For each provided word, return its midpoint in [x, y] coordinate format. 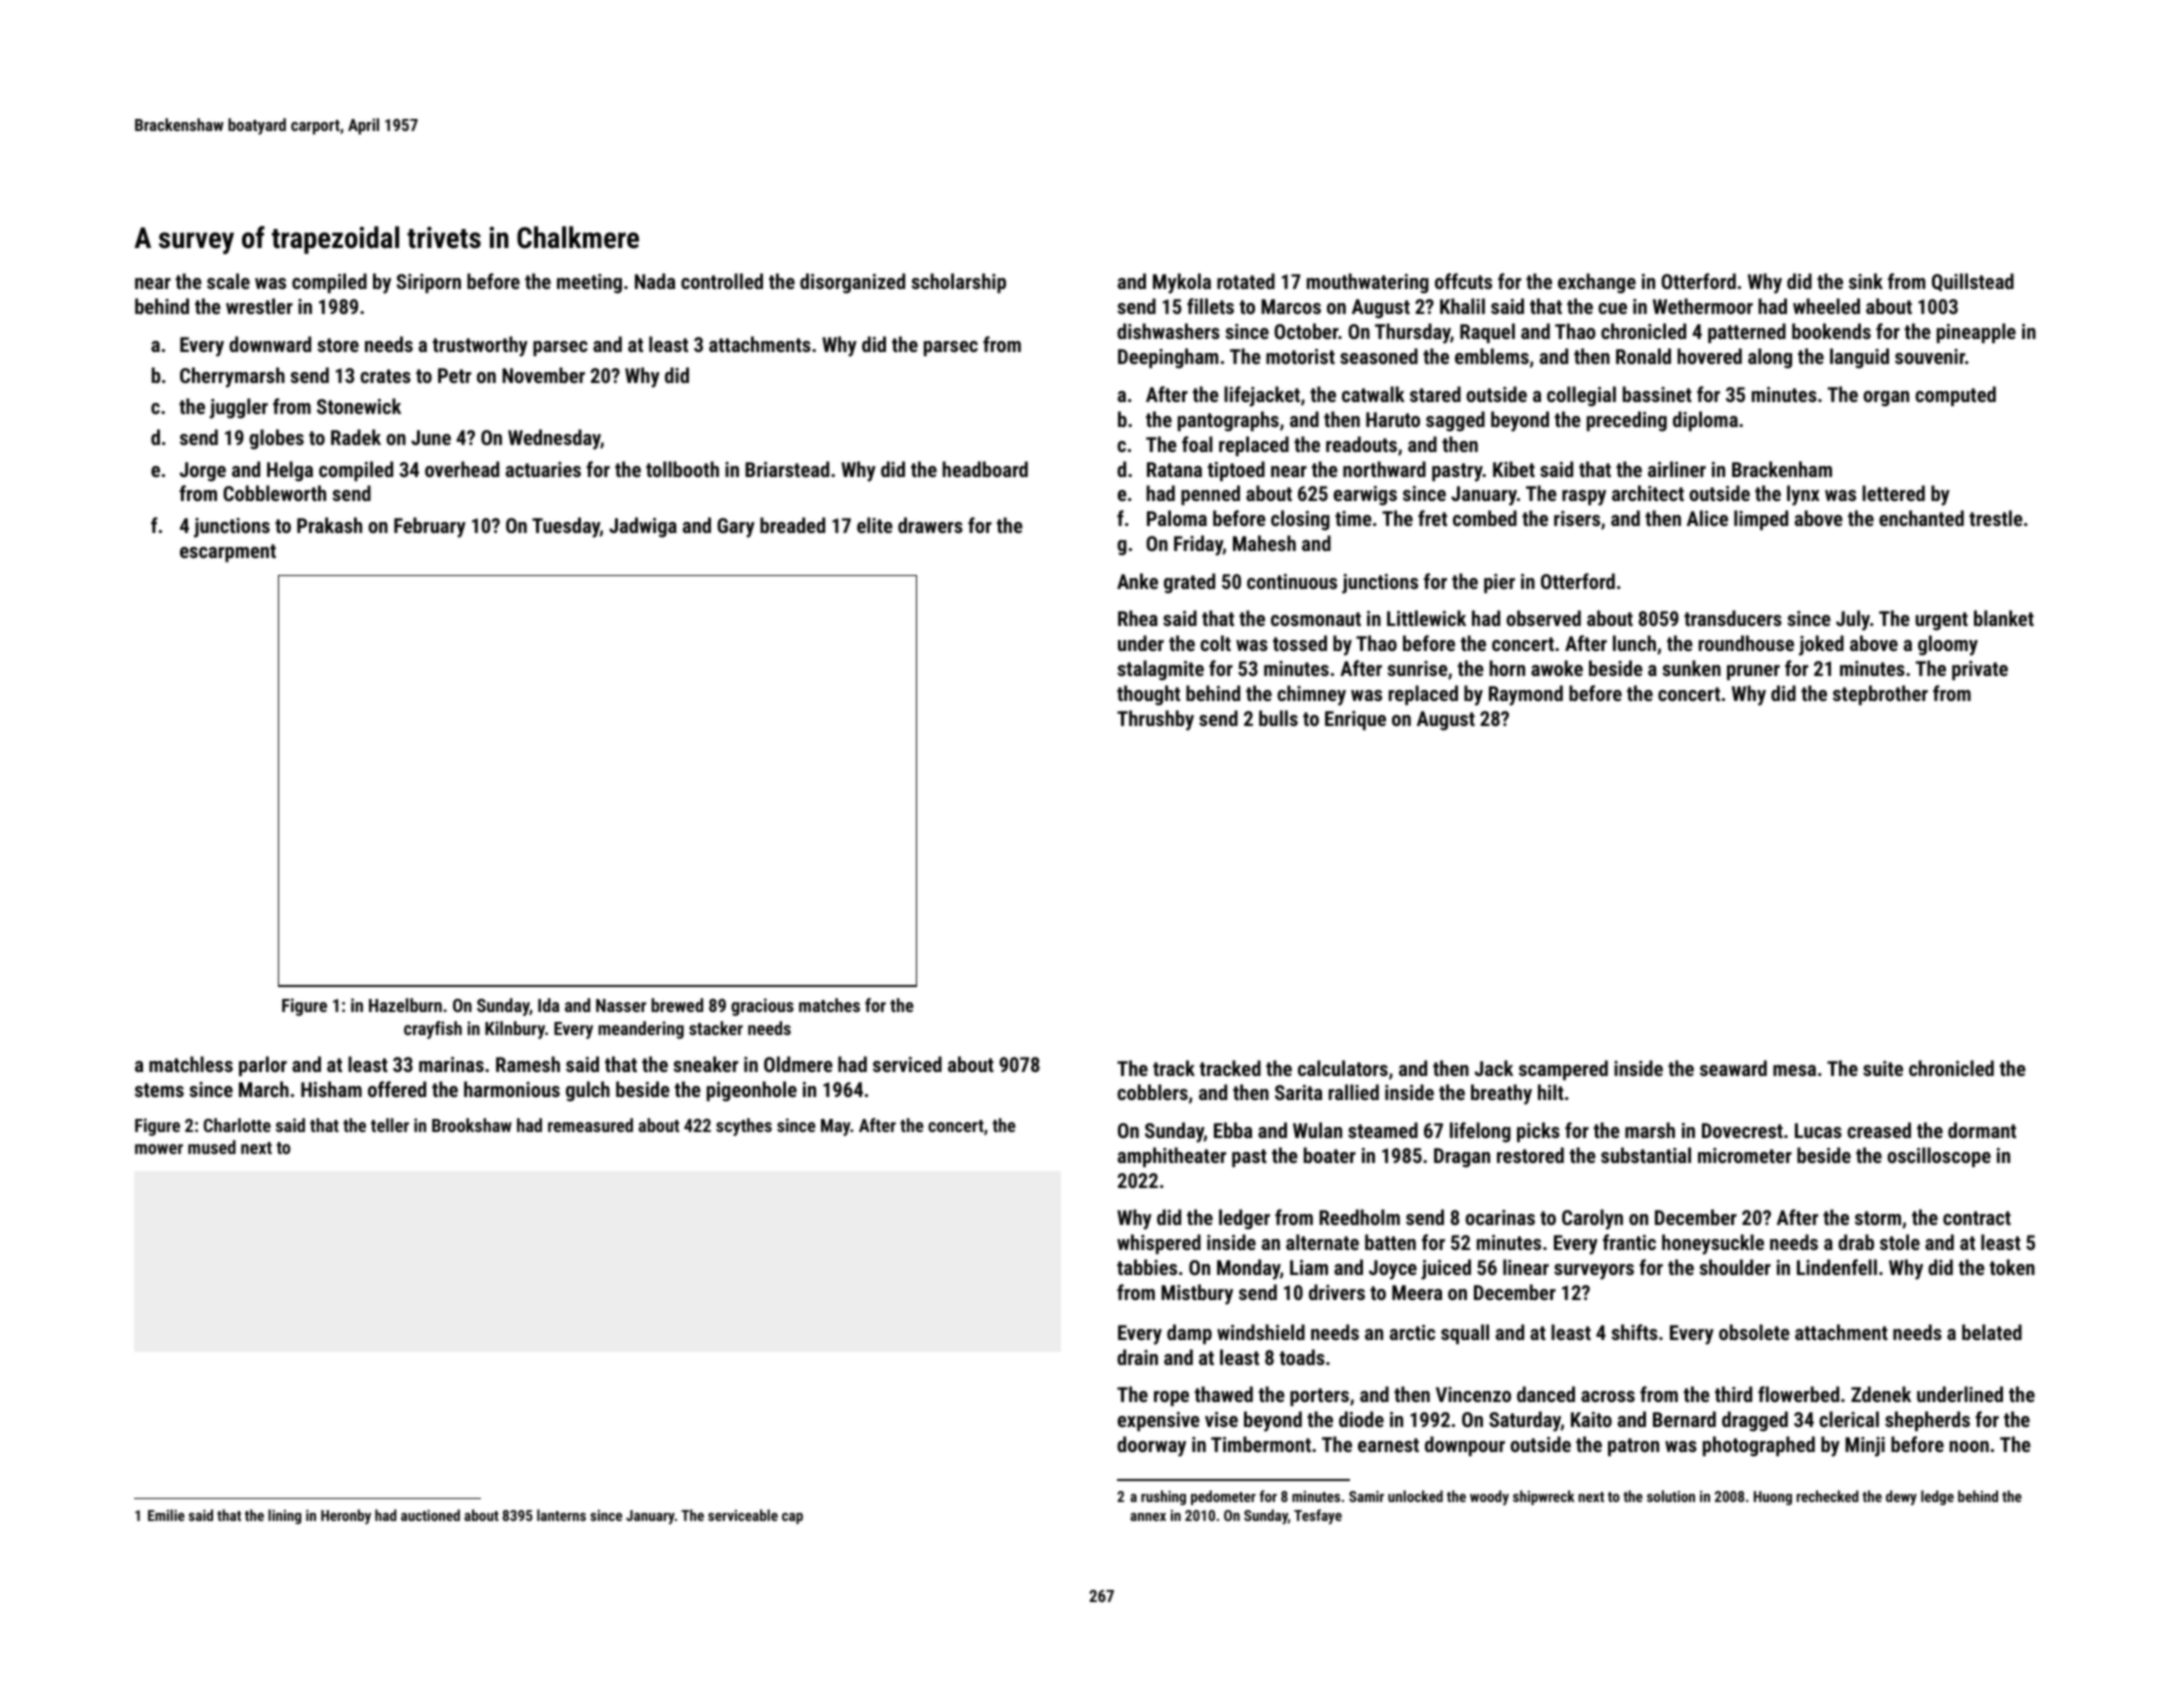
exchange [1597, 283]
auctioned [430, 1515]
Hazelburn [405, 1005]
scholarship [958, 283]
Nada [655, 281]
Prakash [329, 525]
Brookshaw [472, 1125]
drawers [930, 525]
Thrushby [1155, 720]
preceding [1627, 421]
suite [1883, 1068]
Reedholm [1359, 1217]
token [2012, 1267]
